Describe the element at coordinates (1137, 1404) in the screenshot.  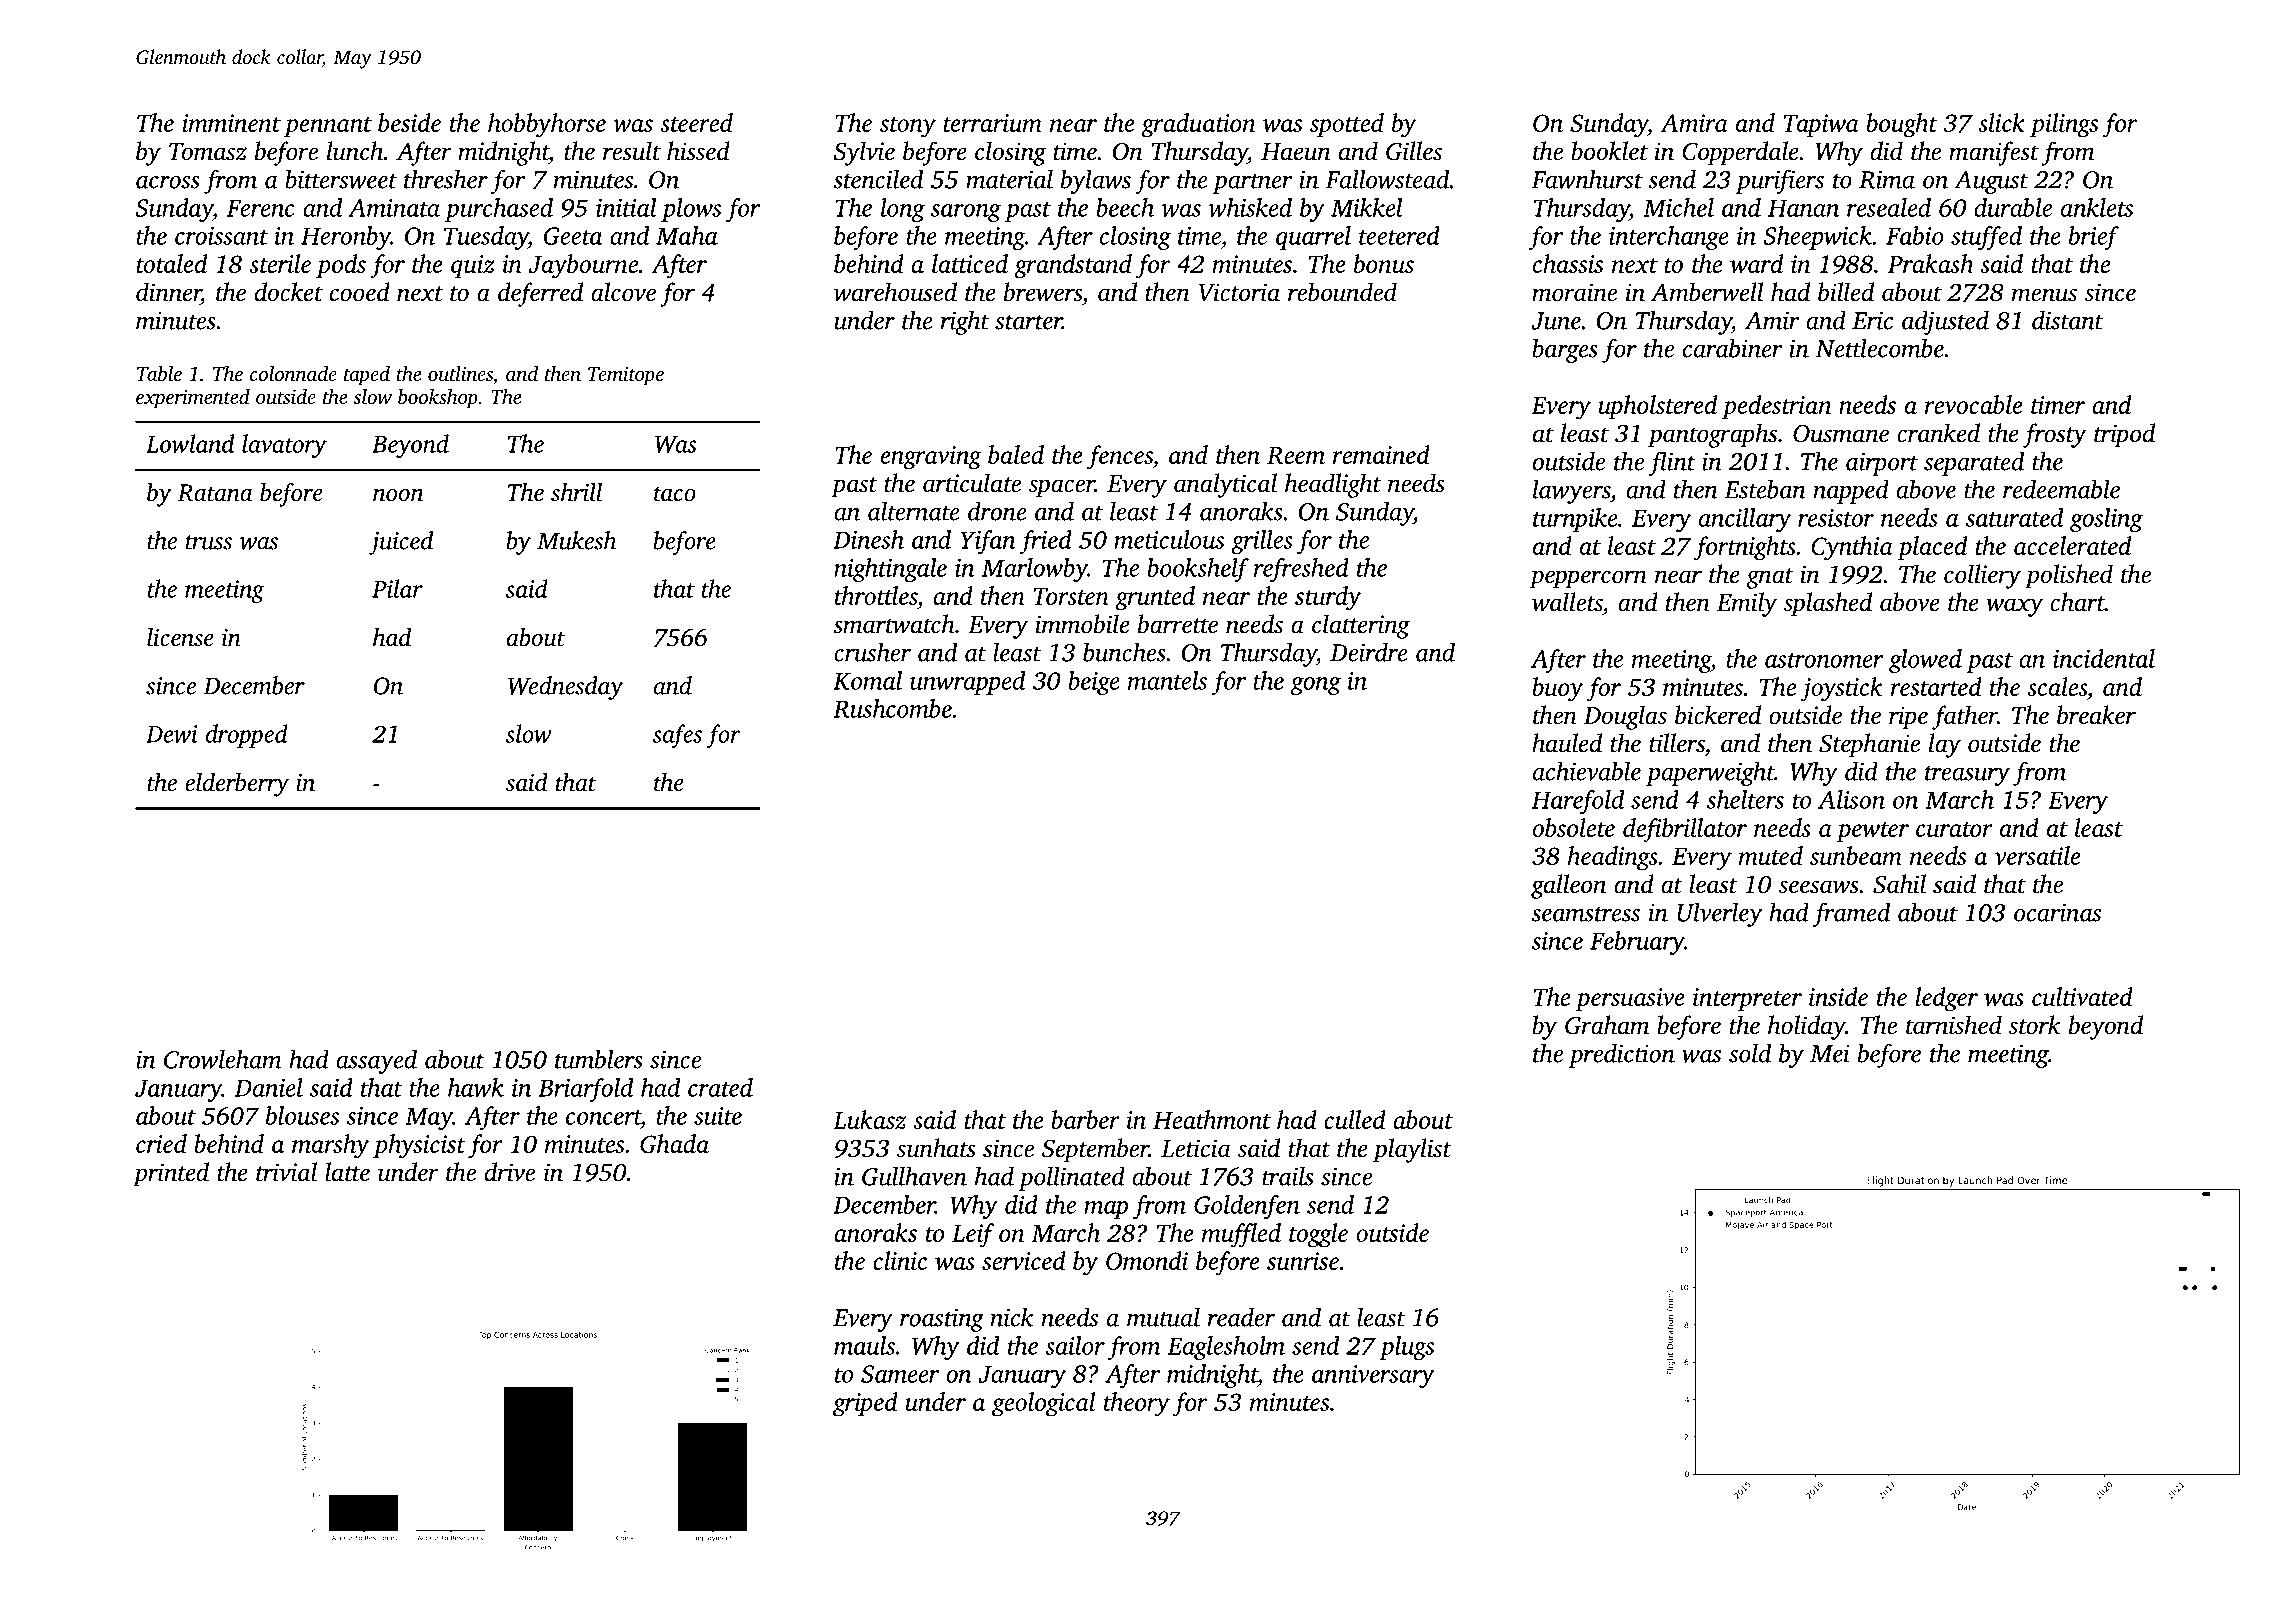
I see `theory` at that location.
